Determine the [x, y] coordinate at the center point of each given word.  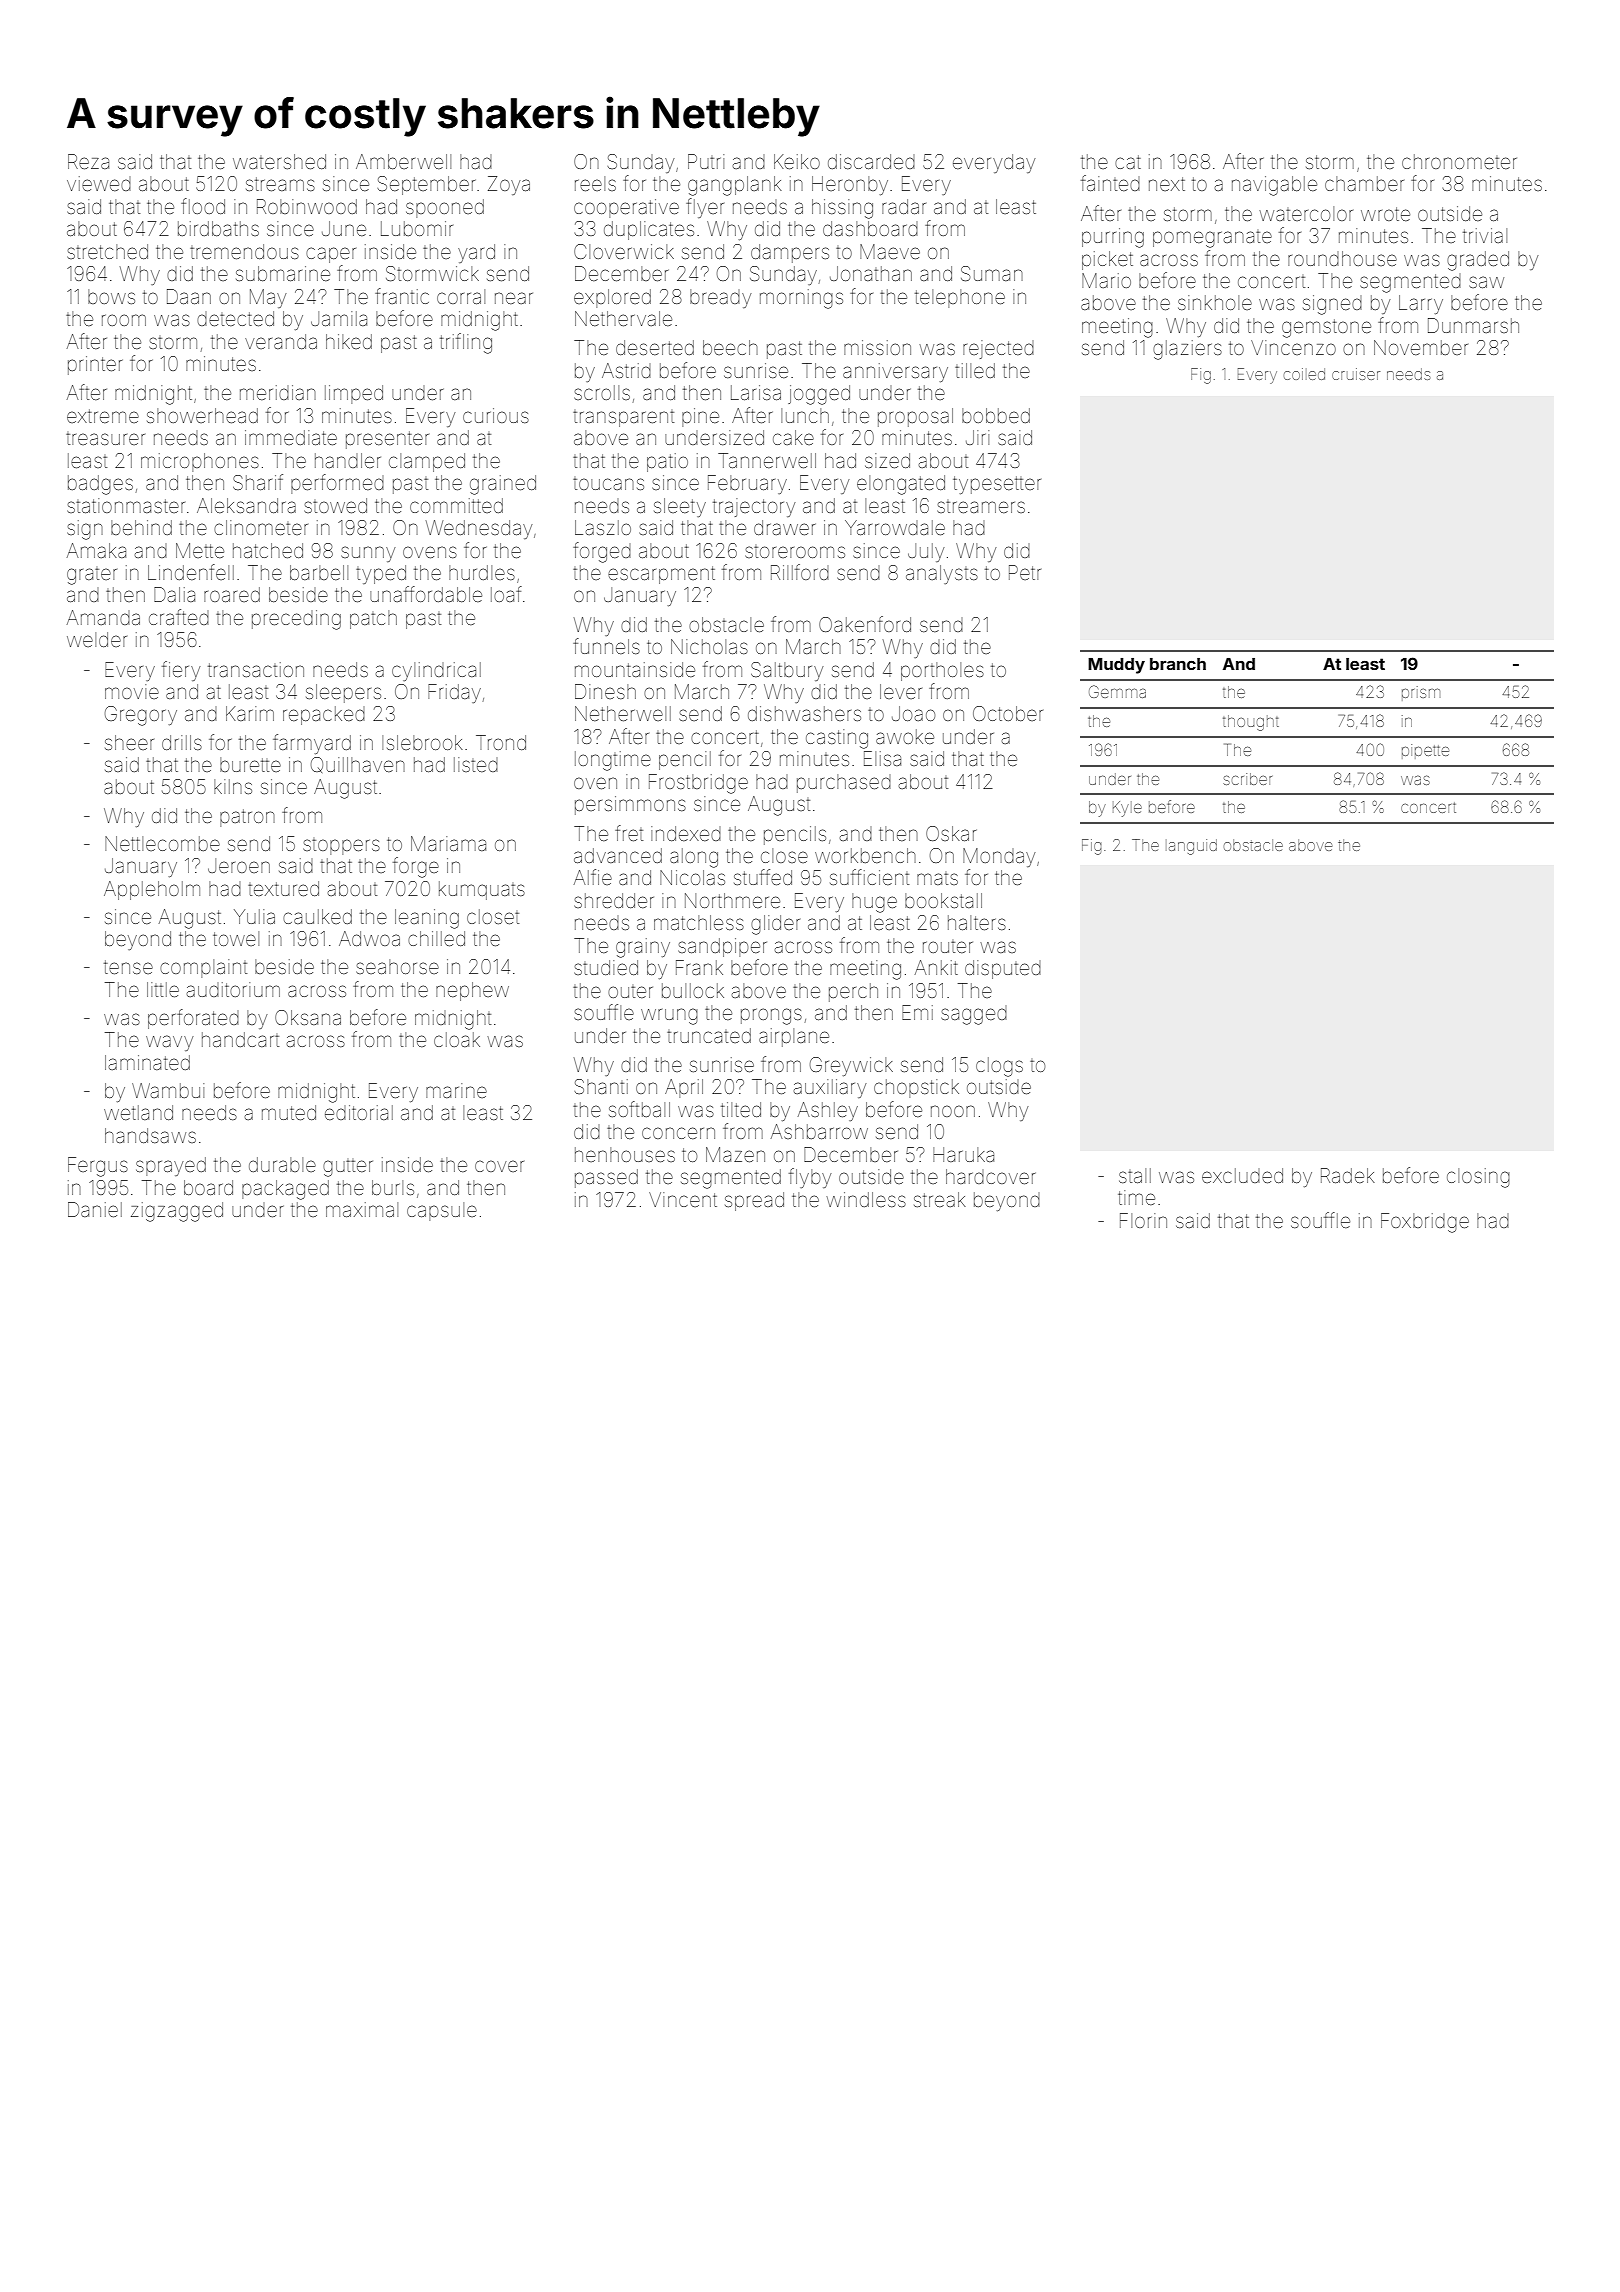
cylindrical [436, 671]
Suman [992, 273]
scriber [1247, 779]
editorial [359, 1112]
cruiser [1356, 374]
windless [866, 1199]
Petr [1025, 572]
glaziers [1187, 350]
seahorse [397, 966]
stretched [107, 251]
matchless [699, 922]
